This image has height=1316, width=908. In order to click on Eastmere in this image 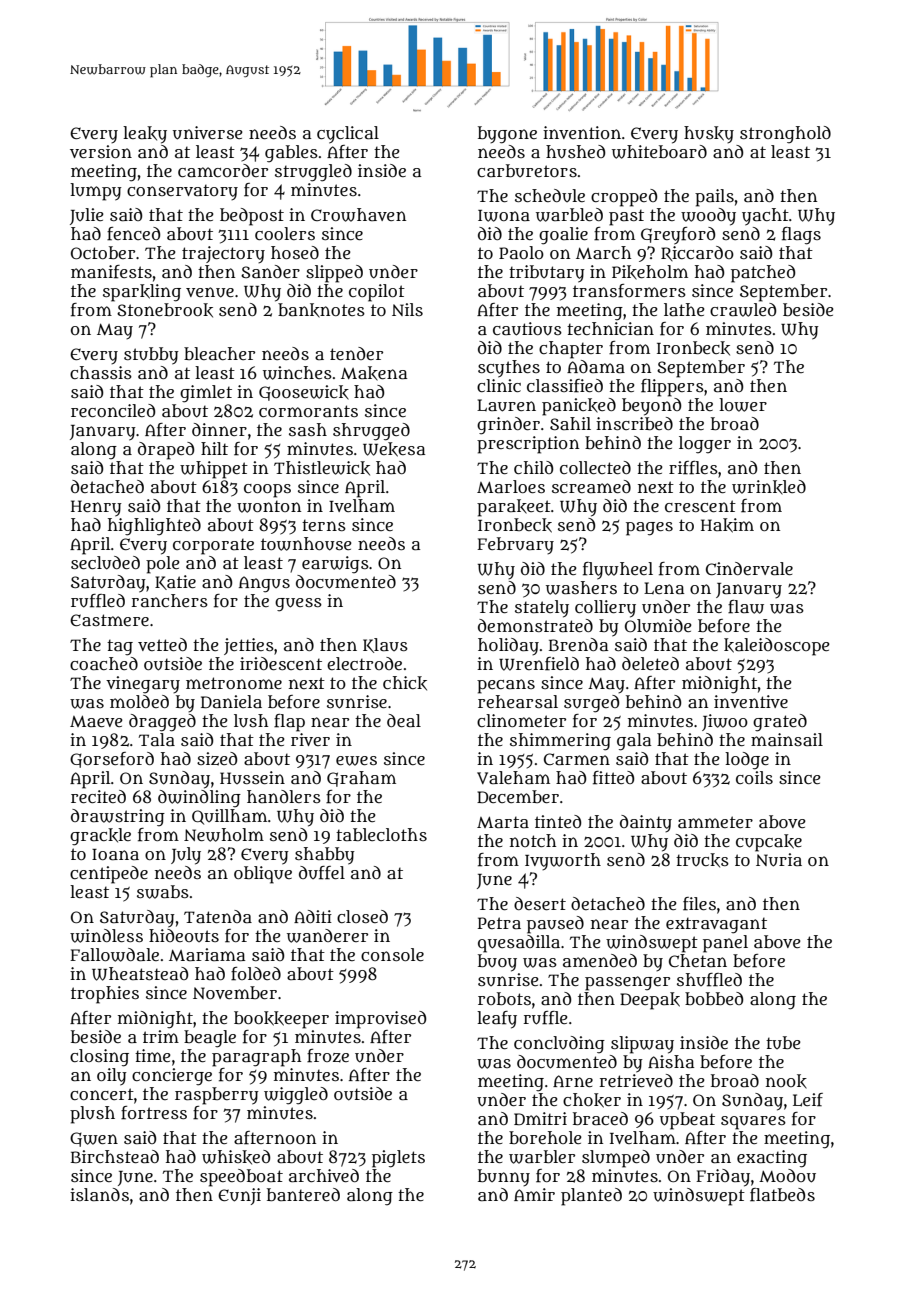, I will do `click(109, 620)`.
